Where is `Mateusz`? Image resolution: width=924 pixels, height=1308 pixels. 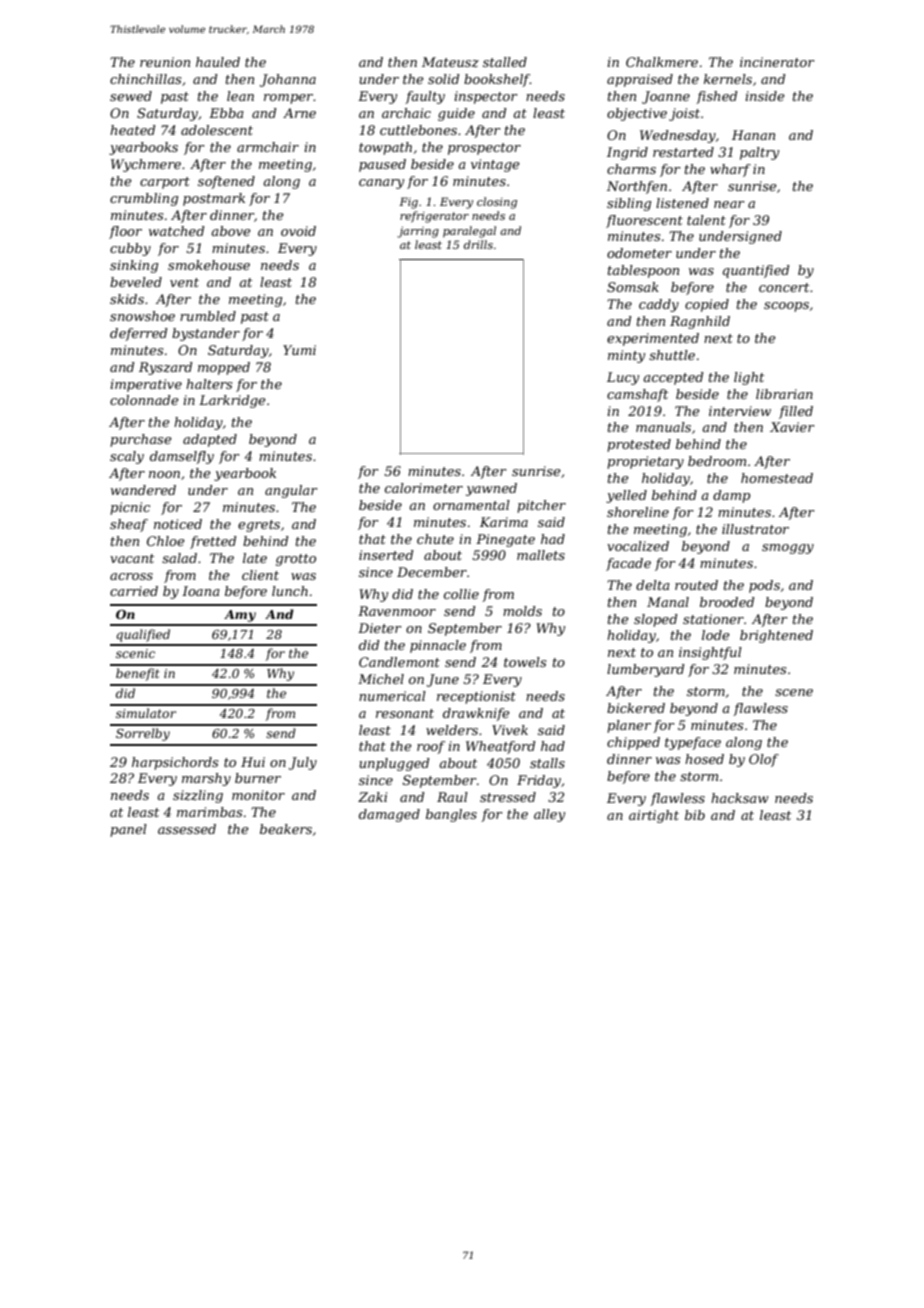
Mateusz is located at coordinates (450, 62).
